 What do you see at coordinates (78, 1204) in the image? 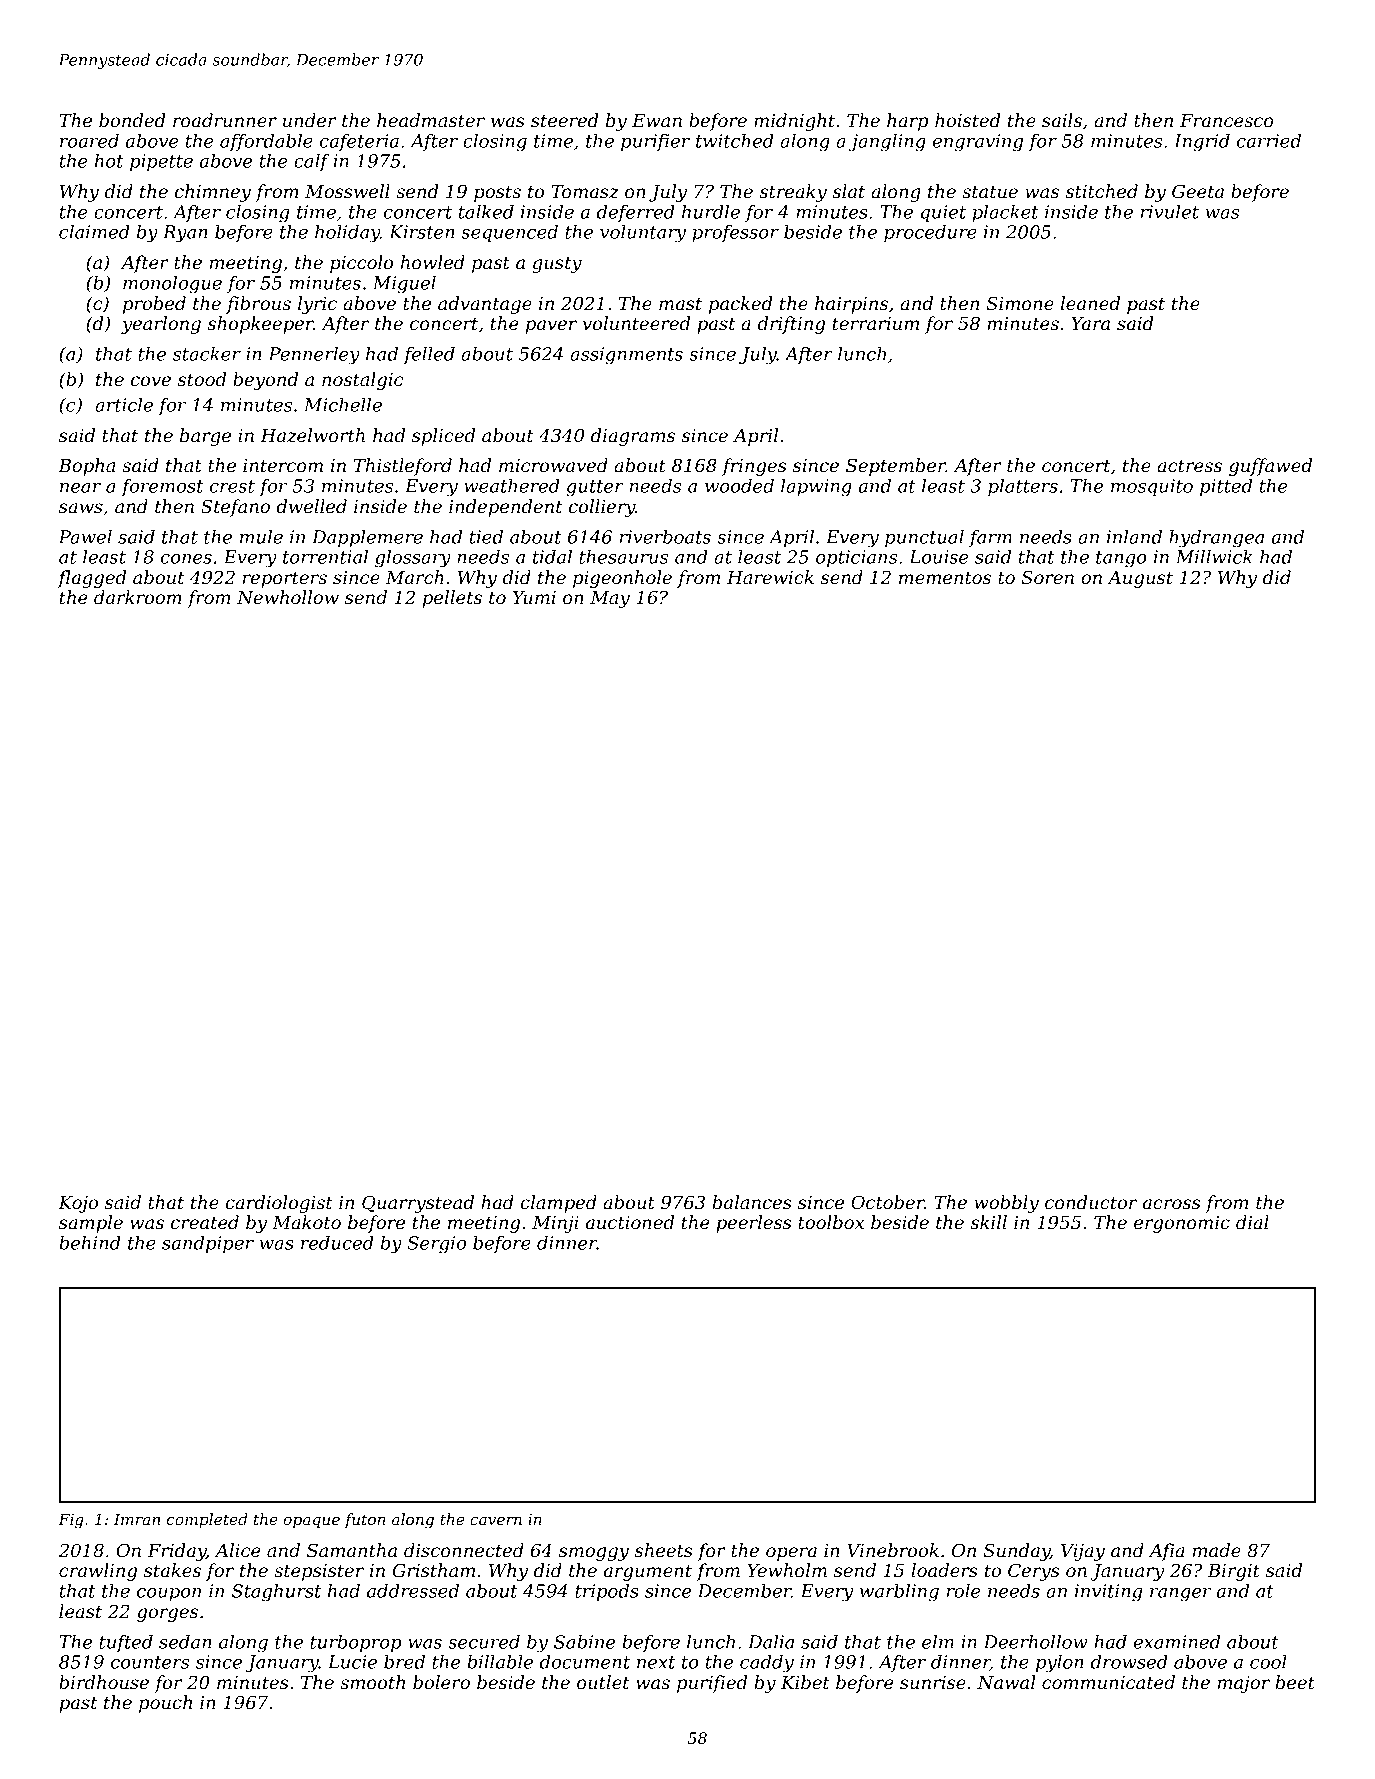
I see `Kojo` at bounding box center [78, 1204].
